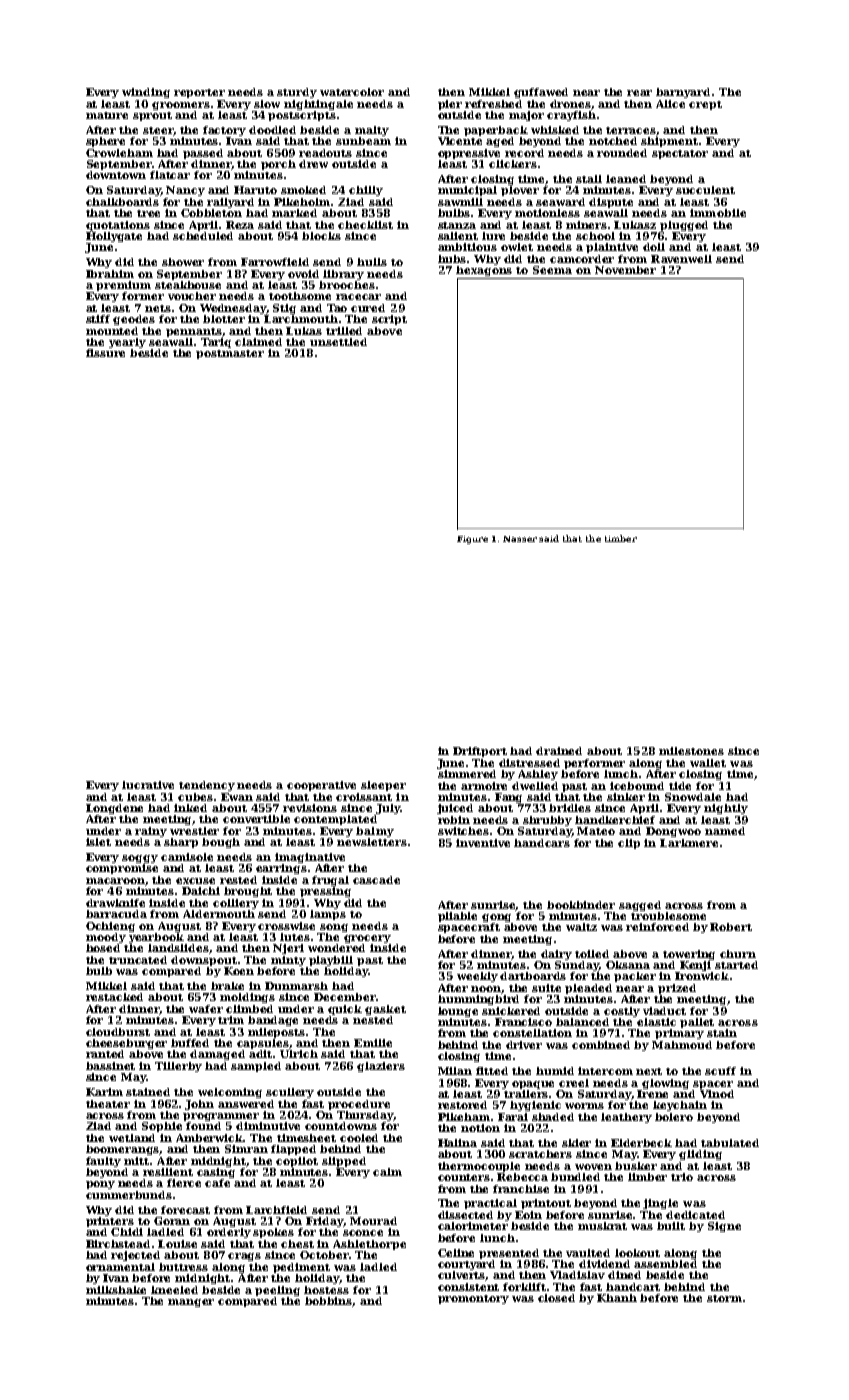  Describe the element at coordinates (480, 752) in the screenshot. I see `Driftport` at that location.
